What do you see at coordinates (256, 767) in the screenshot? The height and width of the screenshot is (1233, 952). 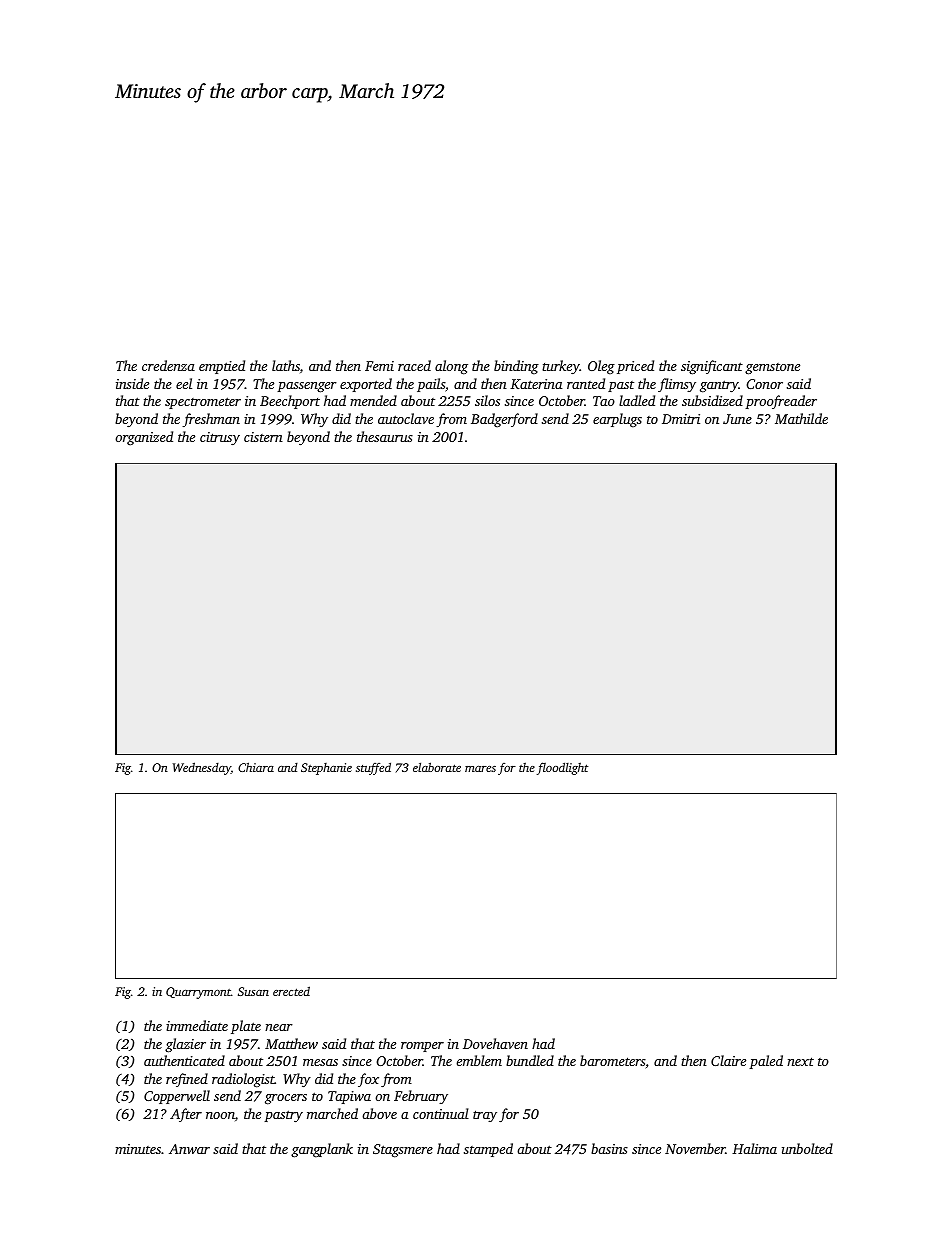 I see `Chiara` at bounding box center [256, 767].
